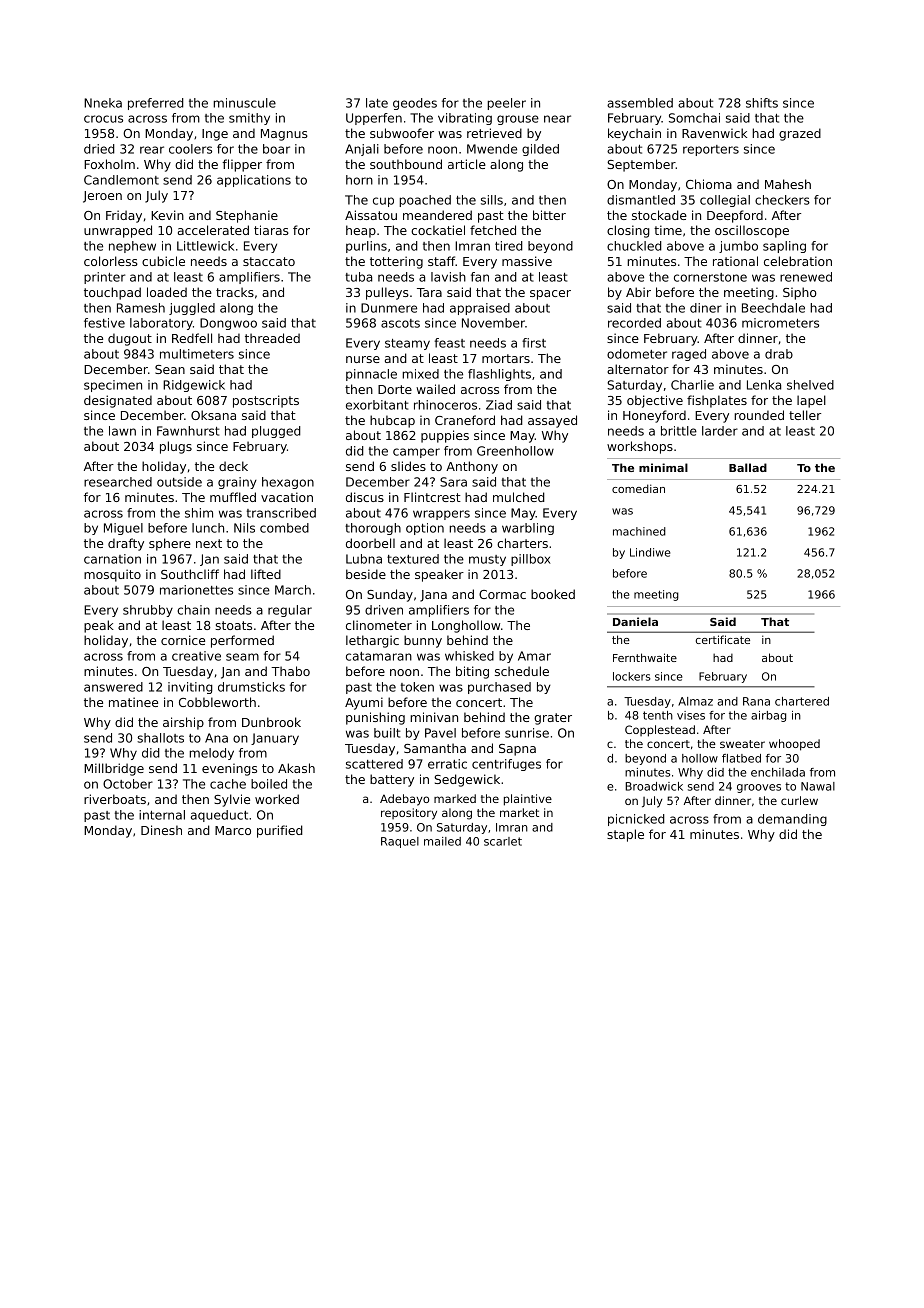  I want to click on Fawnhurst, so click(188, 431).
